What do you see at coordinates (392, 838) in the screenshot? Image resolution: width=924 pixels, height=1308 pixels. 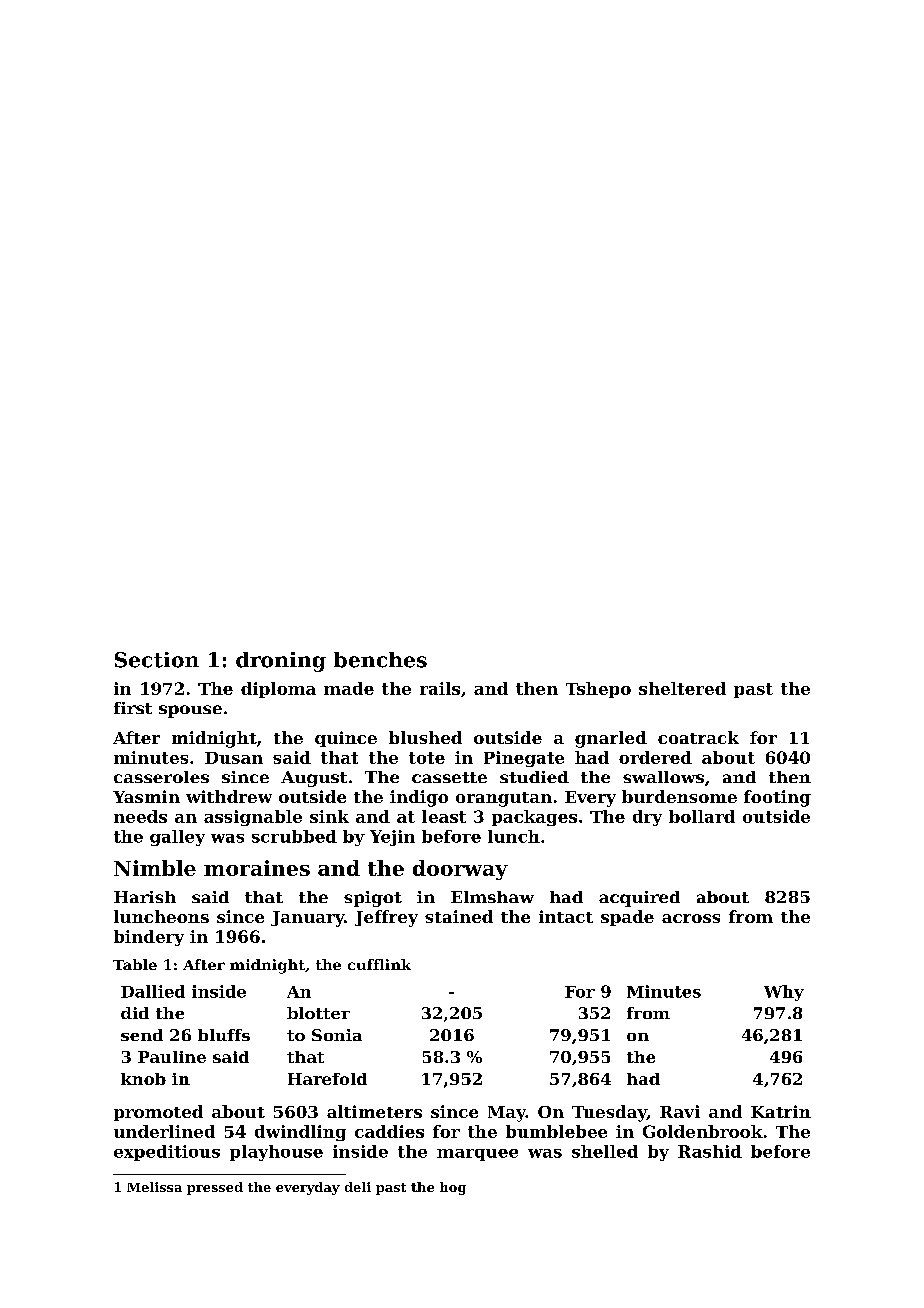 I see `Yejin` at bounding box center [392, 838].
